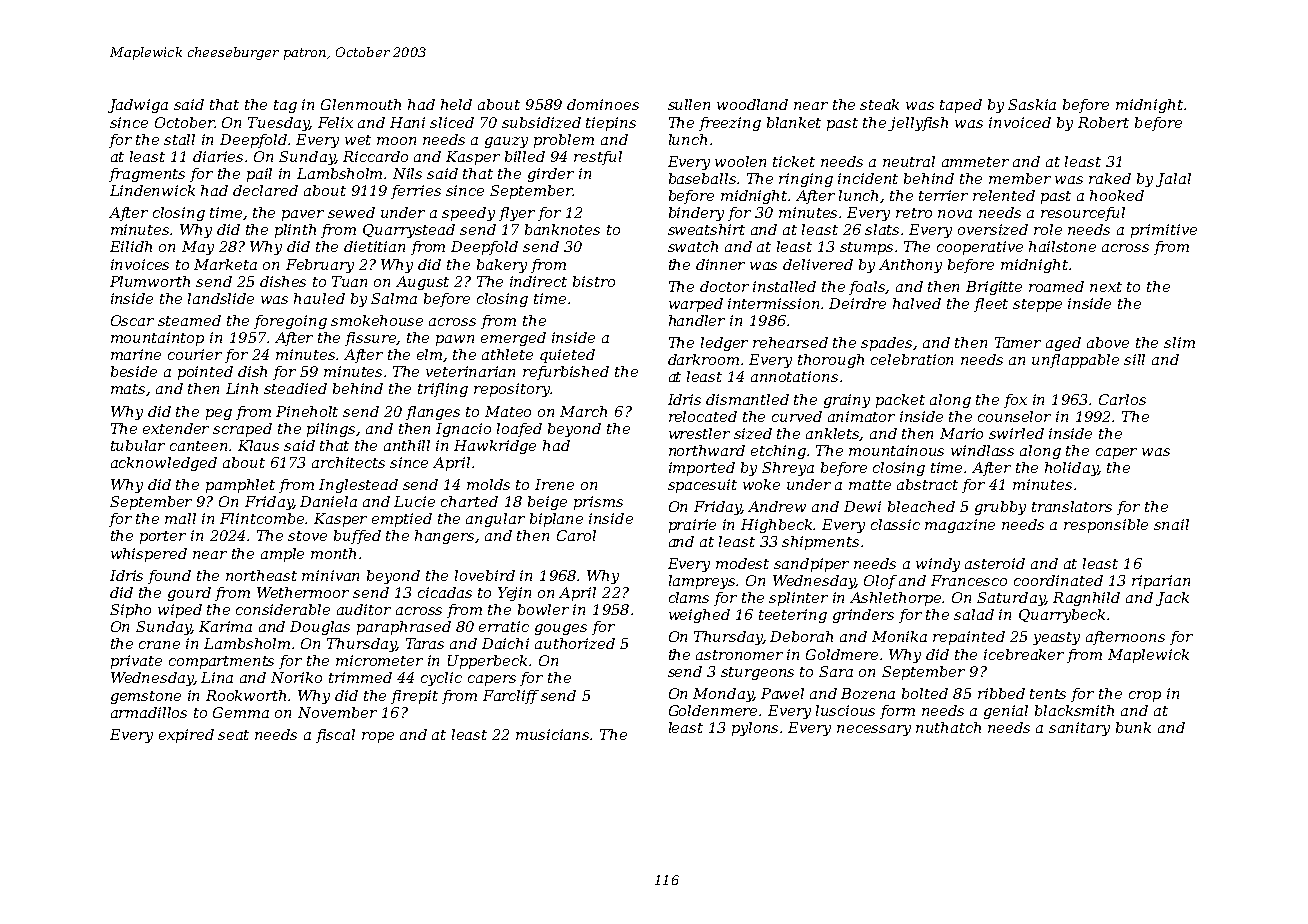 Image resolution: width=1308 pixels, height=924 pixels. Describe the element at coordinates (724, 344) in the page. I see `ledger` at that location.
